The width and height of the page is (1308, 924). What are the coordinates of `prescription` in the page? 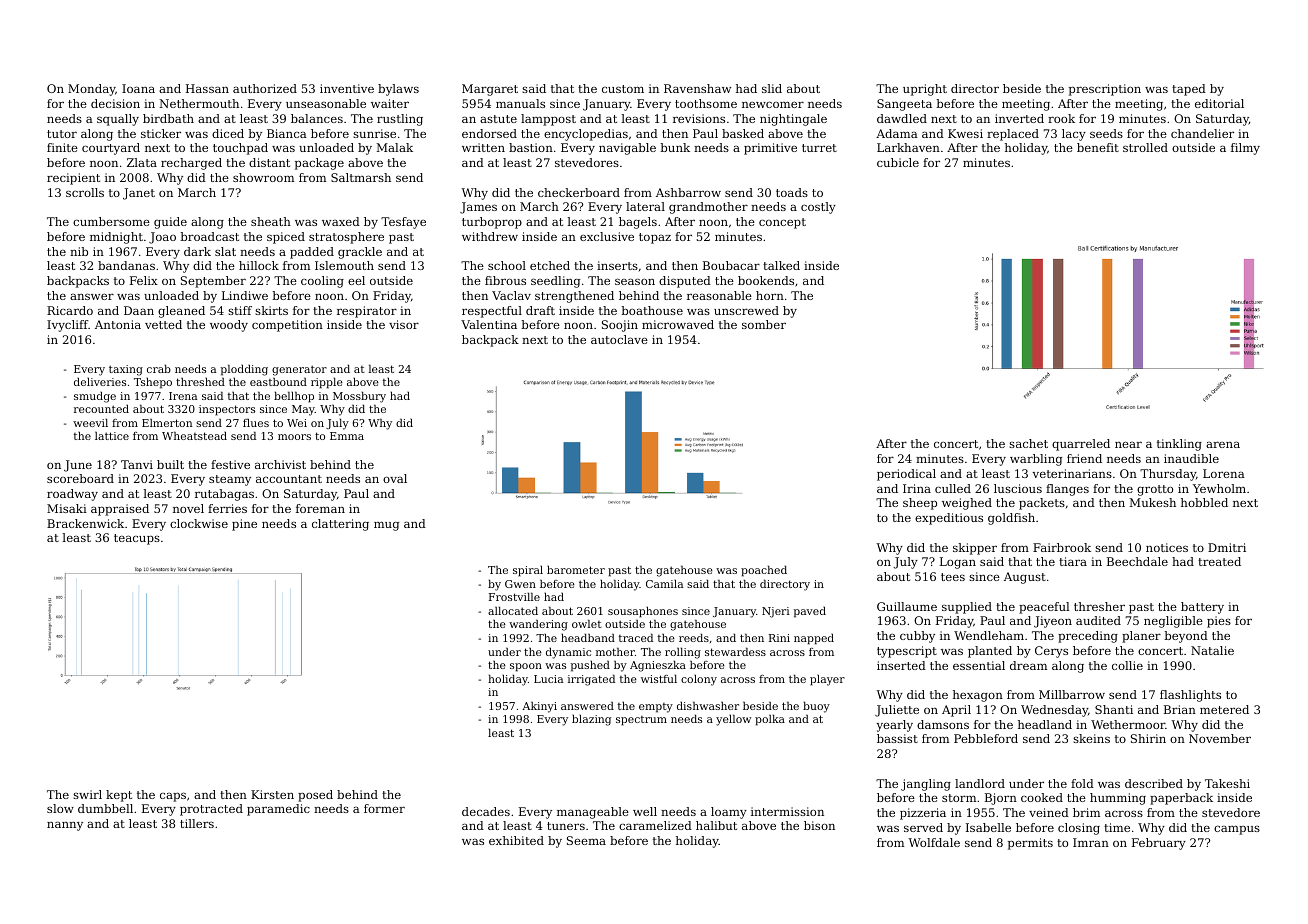 It's located at (1105, 90).
